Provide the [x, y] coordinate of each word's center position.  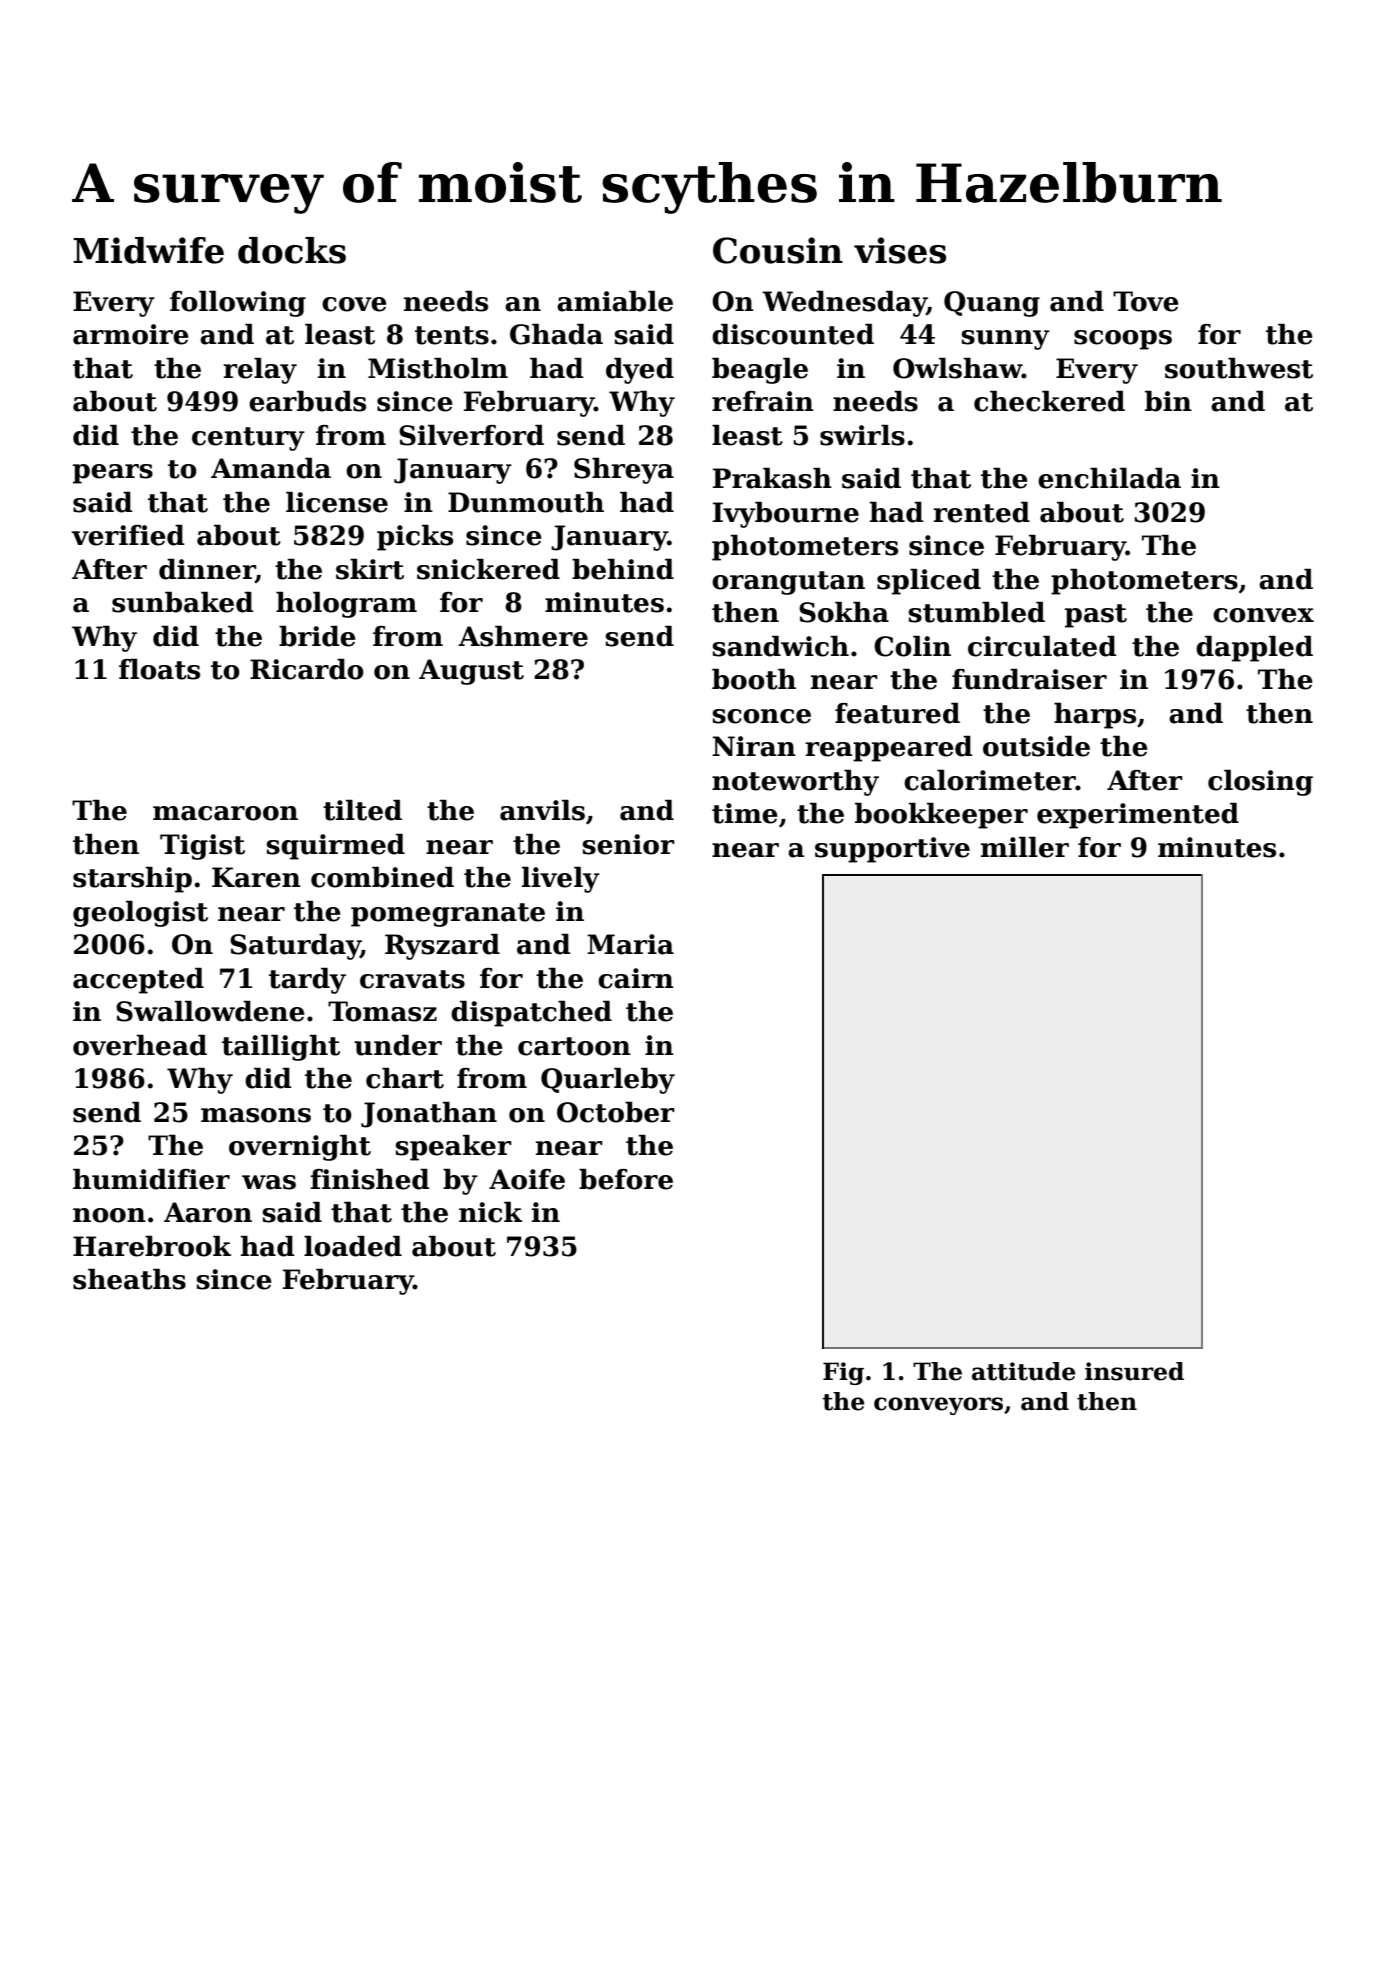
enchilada [1109, 478]
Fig [843, 1373]
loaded [353, 1246]
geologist [140, 914]
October [616, 1112]
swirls [862, 435]
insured [1134, 1371]
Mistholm [438, 368]
